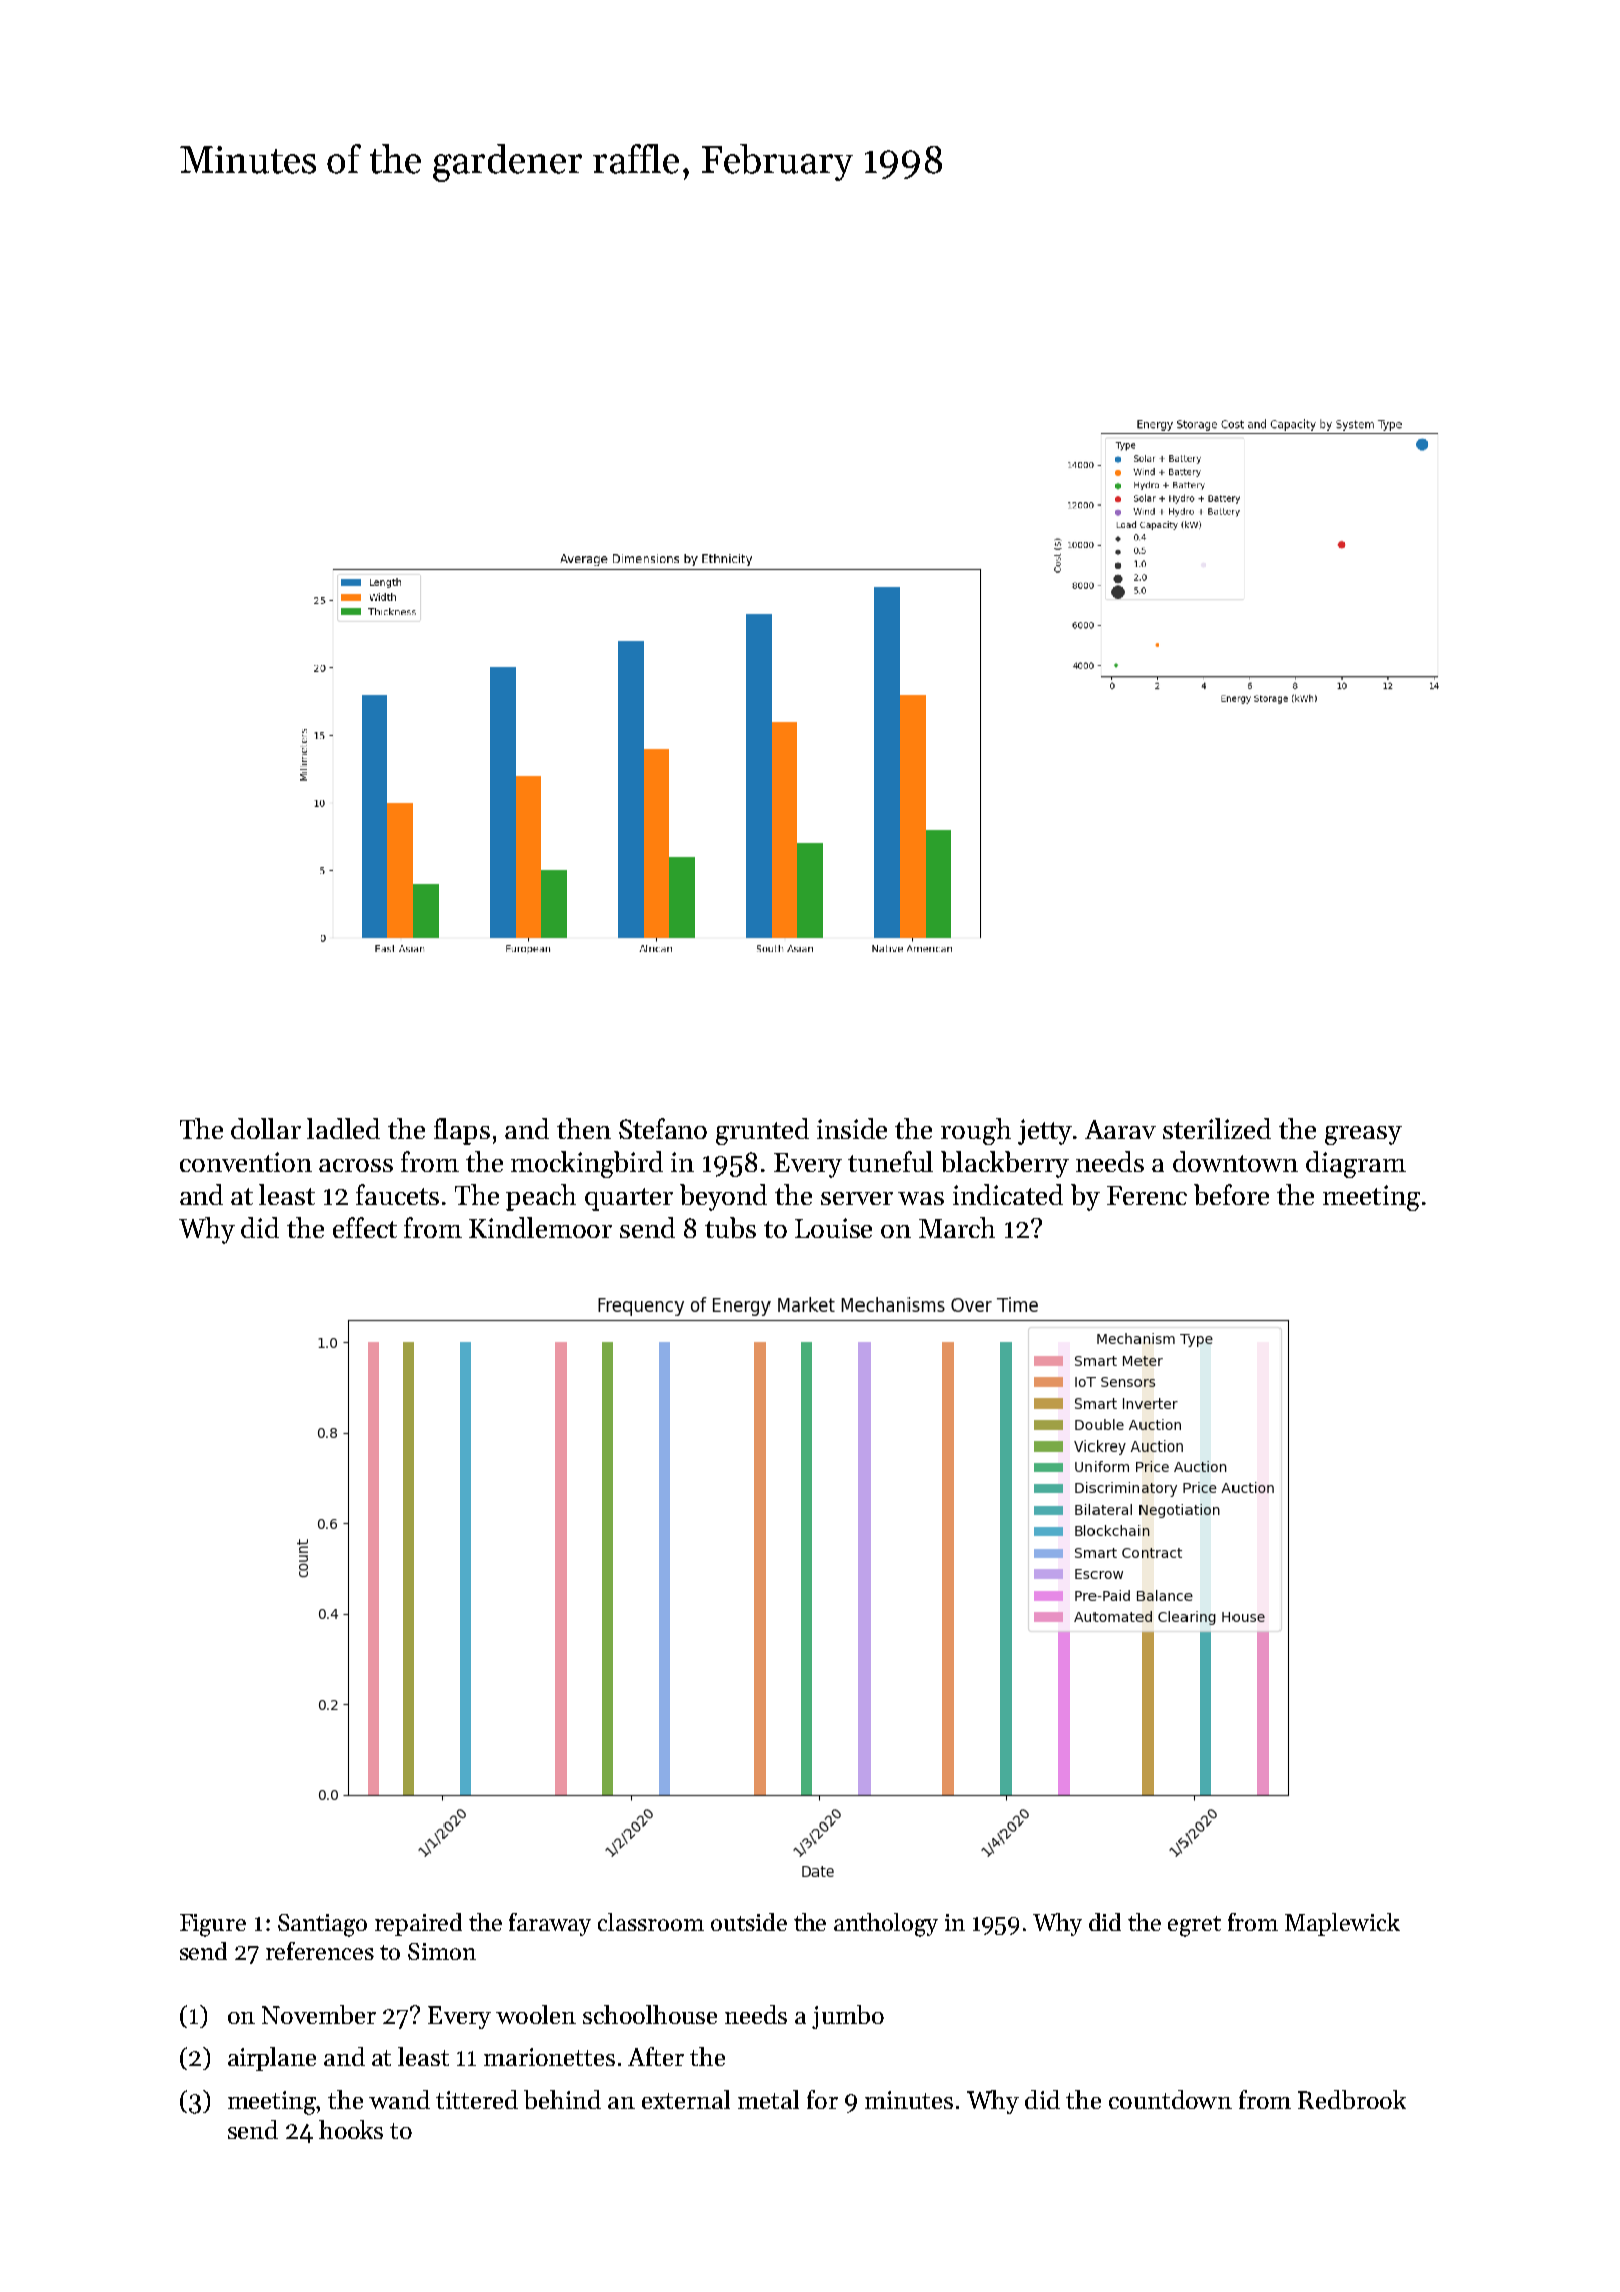 The height and width of the screenshot is (2292, 1620). I want to click on outside, so click(749, 1922).
